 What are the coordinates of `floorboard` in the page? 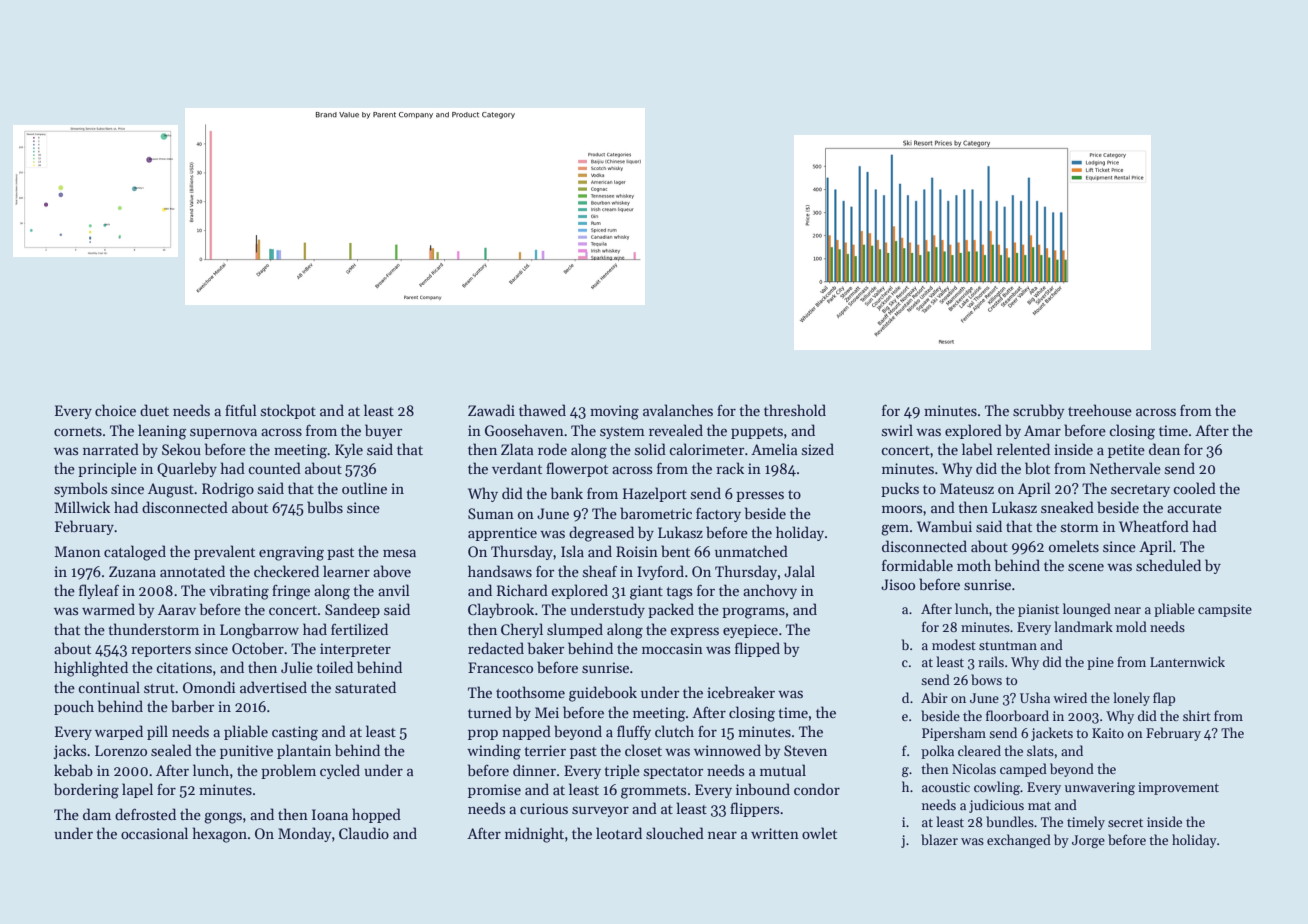 It's located at (1017, 715).
